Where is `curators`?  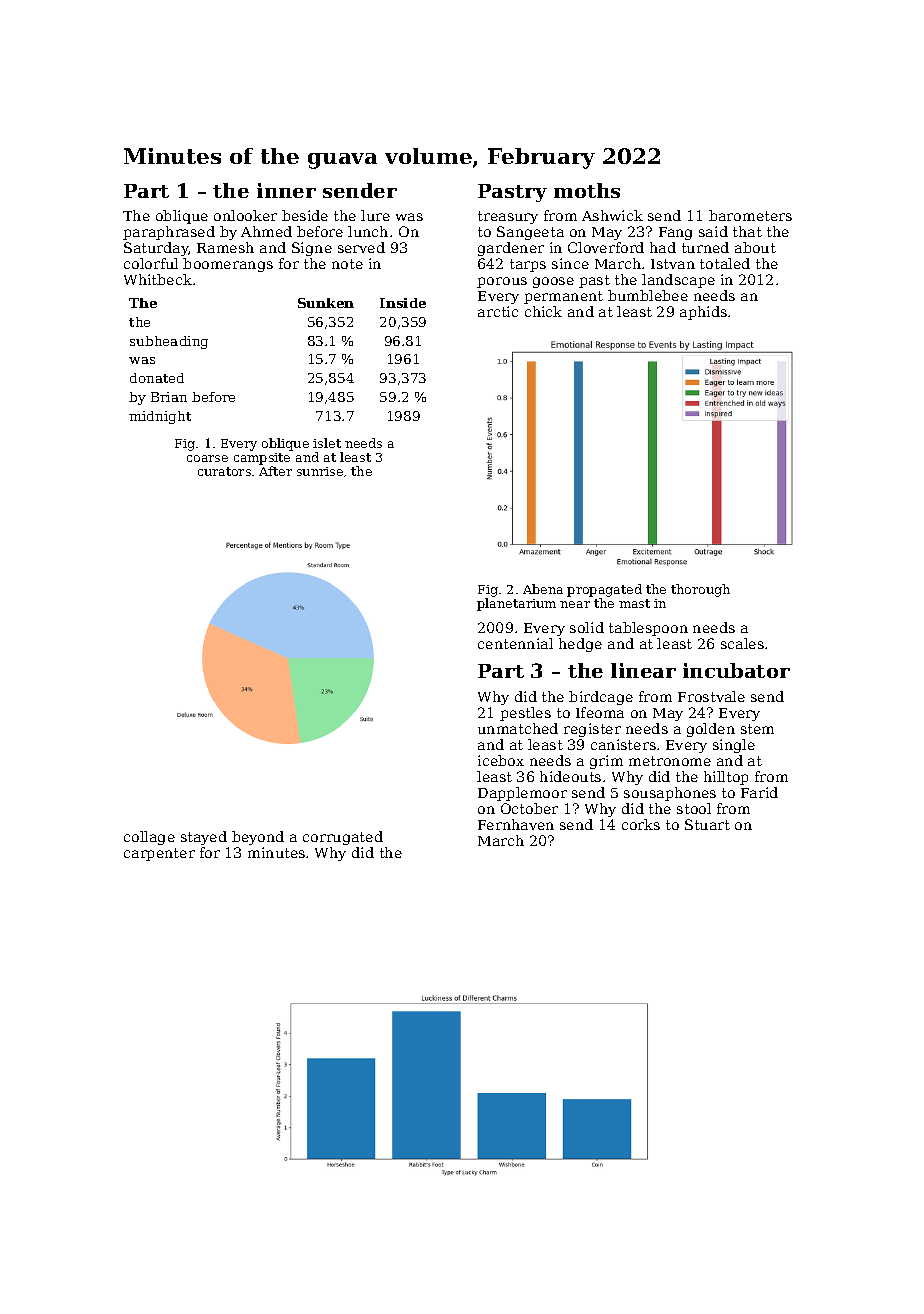 curators is located at coordinates (224, 471).
